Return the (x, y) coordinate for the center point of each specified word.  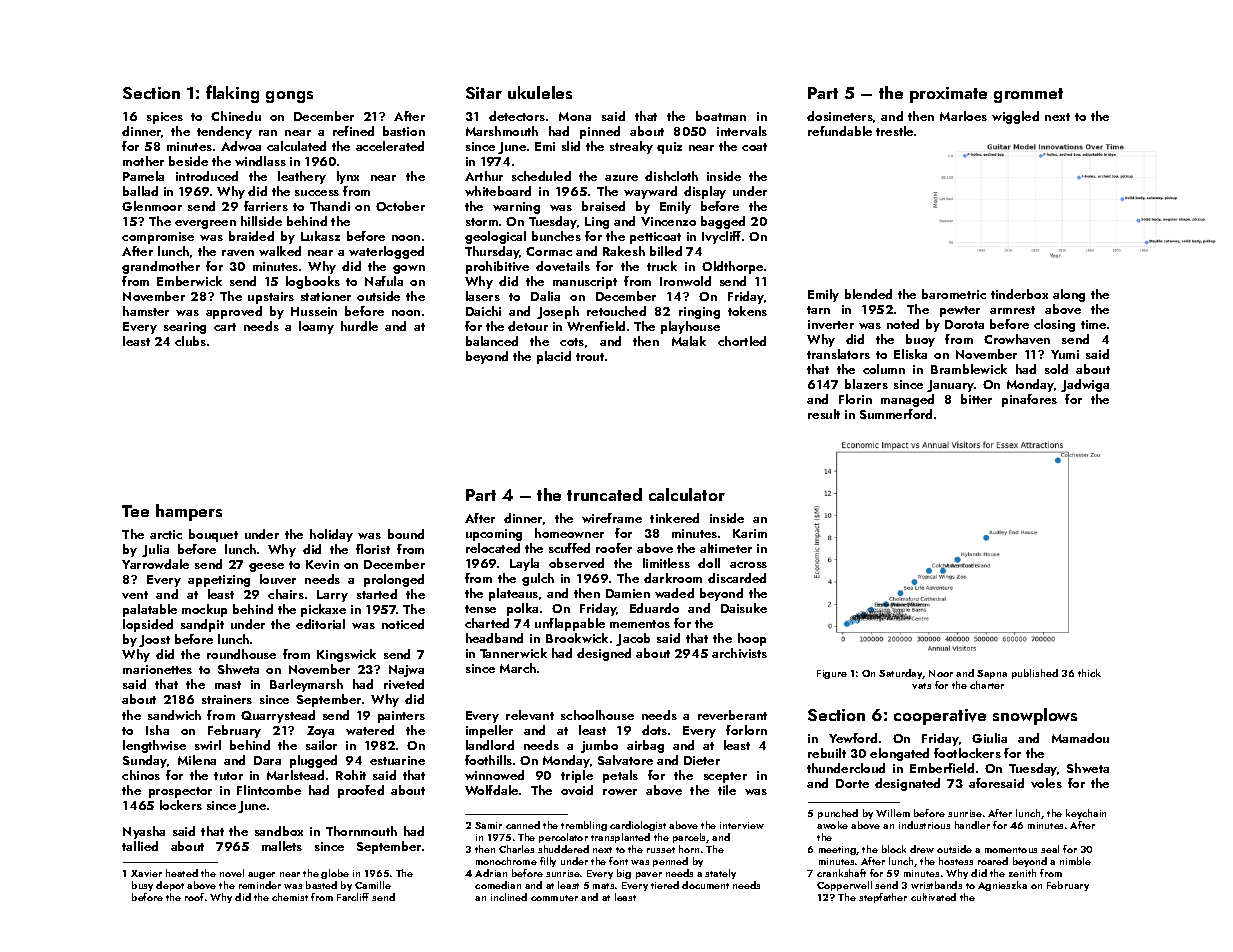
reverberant (732, 715)
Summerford (896, 414)
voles (1046, 783)
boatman (721, 116)
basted (321, 885)
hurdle (359, 326)
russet (661, 850)
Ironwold (685, 281)
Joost (154, 641)
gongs (289, 97)
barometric (954, 294)
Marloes (963, 116)
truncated (604, 494)
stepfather (883, 898)
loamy (316, 327)
